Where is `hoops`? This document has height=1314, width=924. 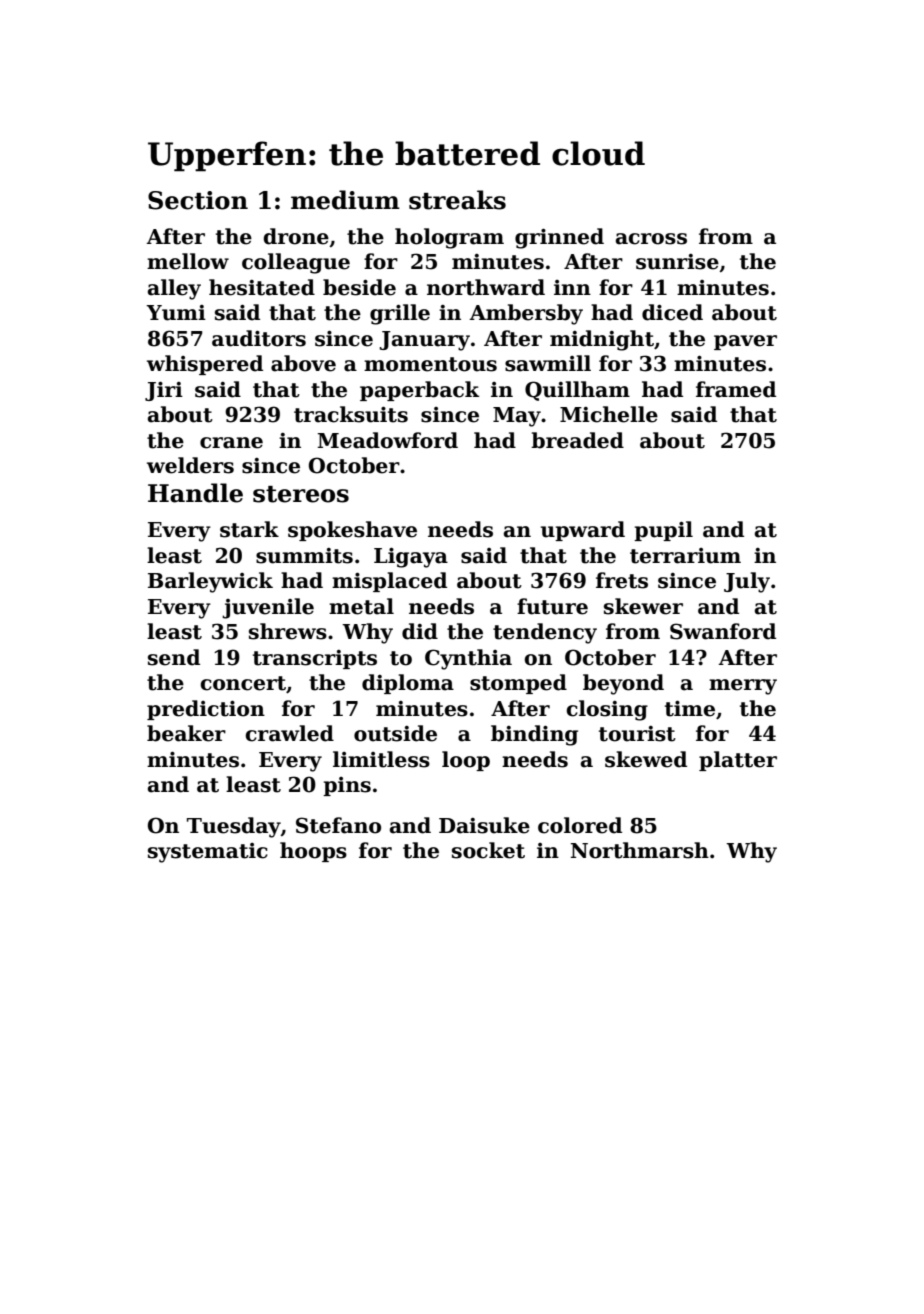 hoops is located at coordinates (313, 852).
